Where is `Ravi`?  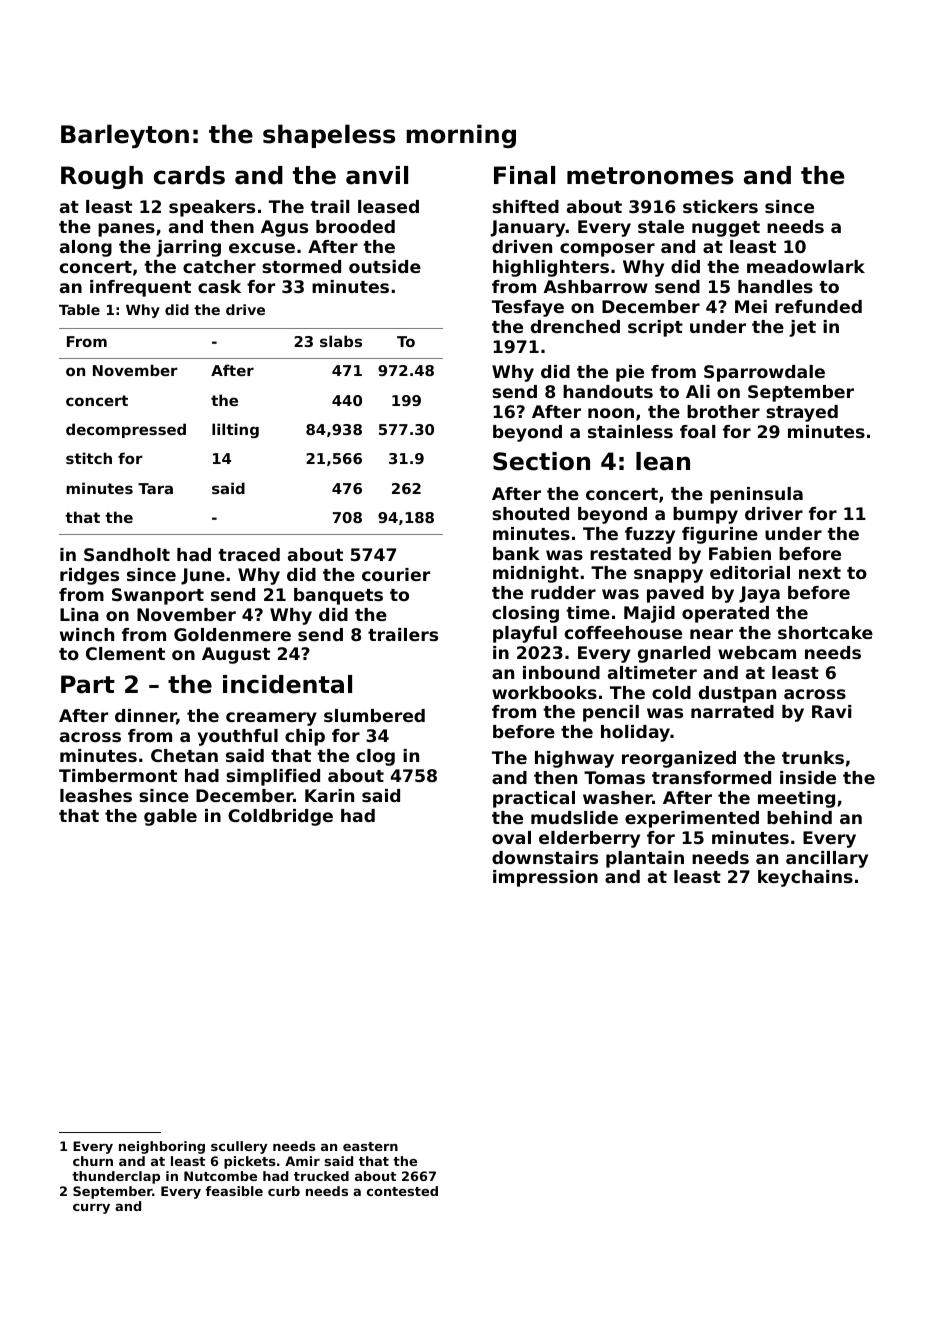 Ravi is located at coordinates (831, 711).
